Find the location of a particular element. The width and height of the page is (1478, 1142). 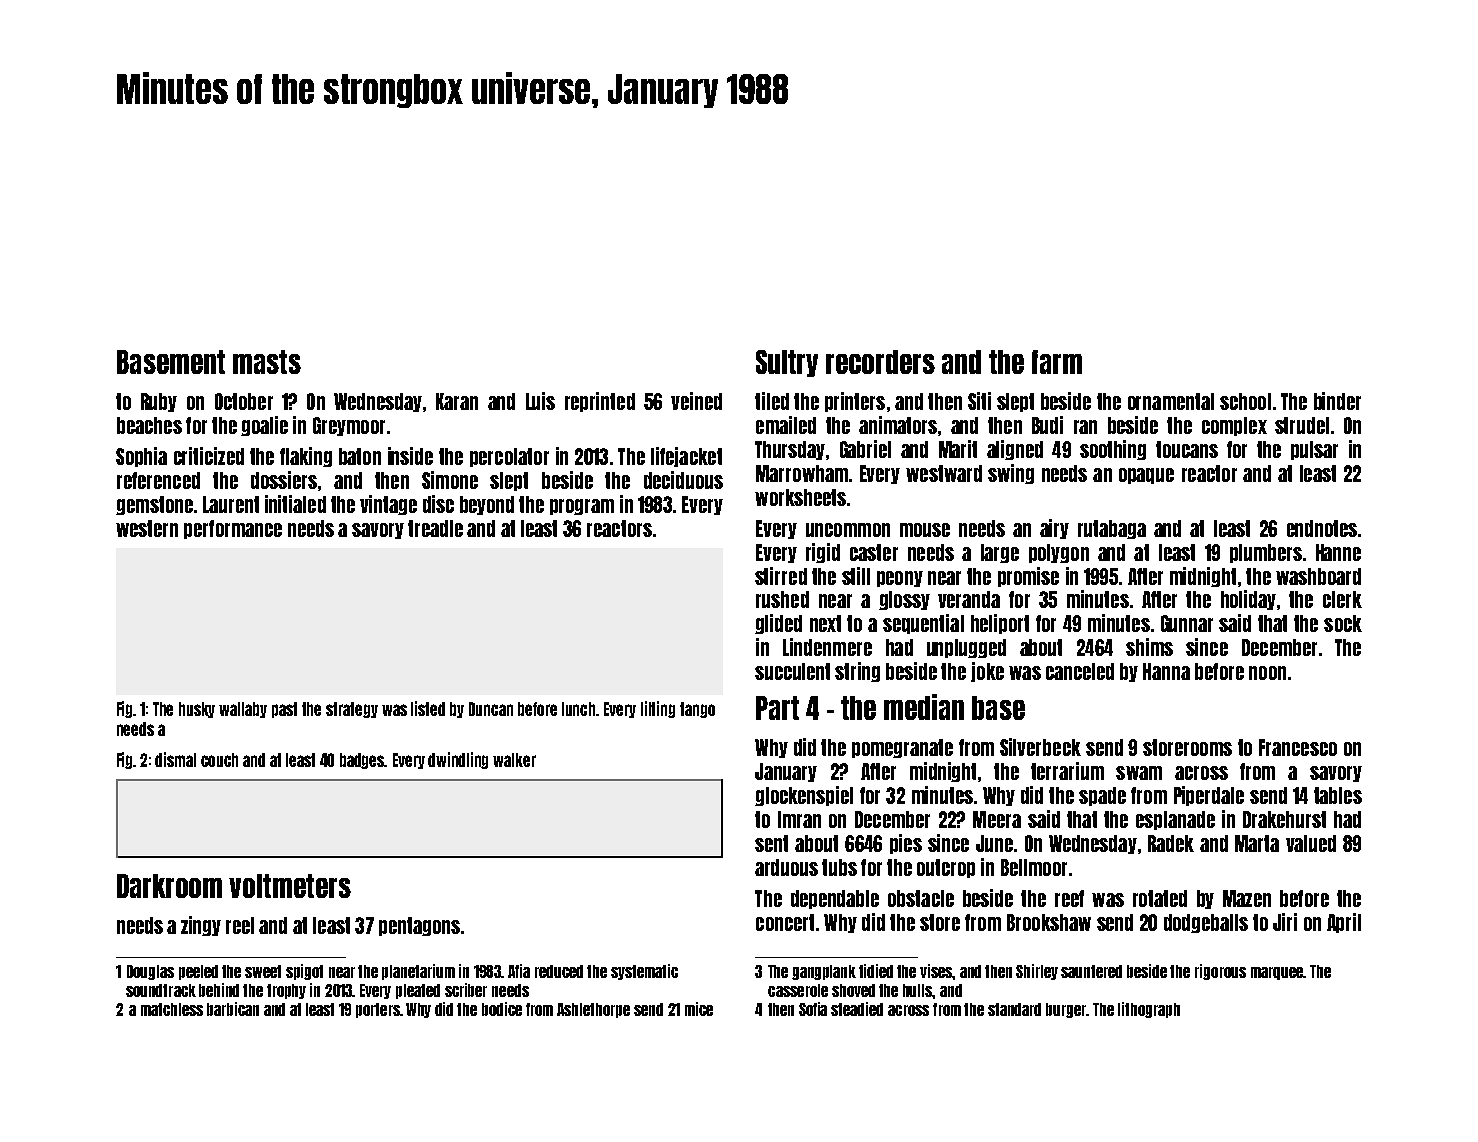

farm is located at coordinates (1057, 362).
